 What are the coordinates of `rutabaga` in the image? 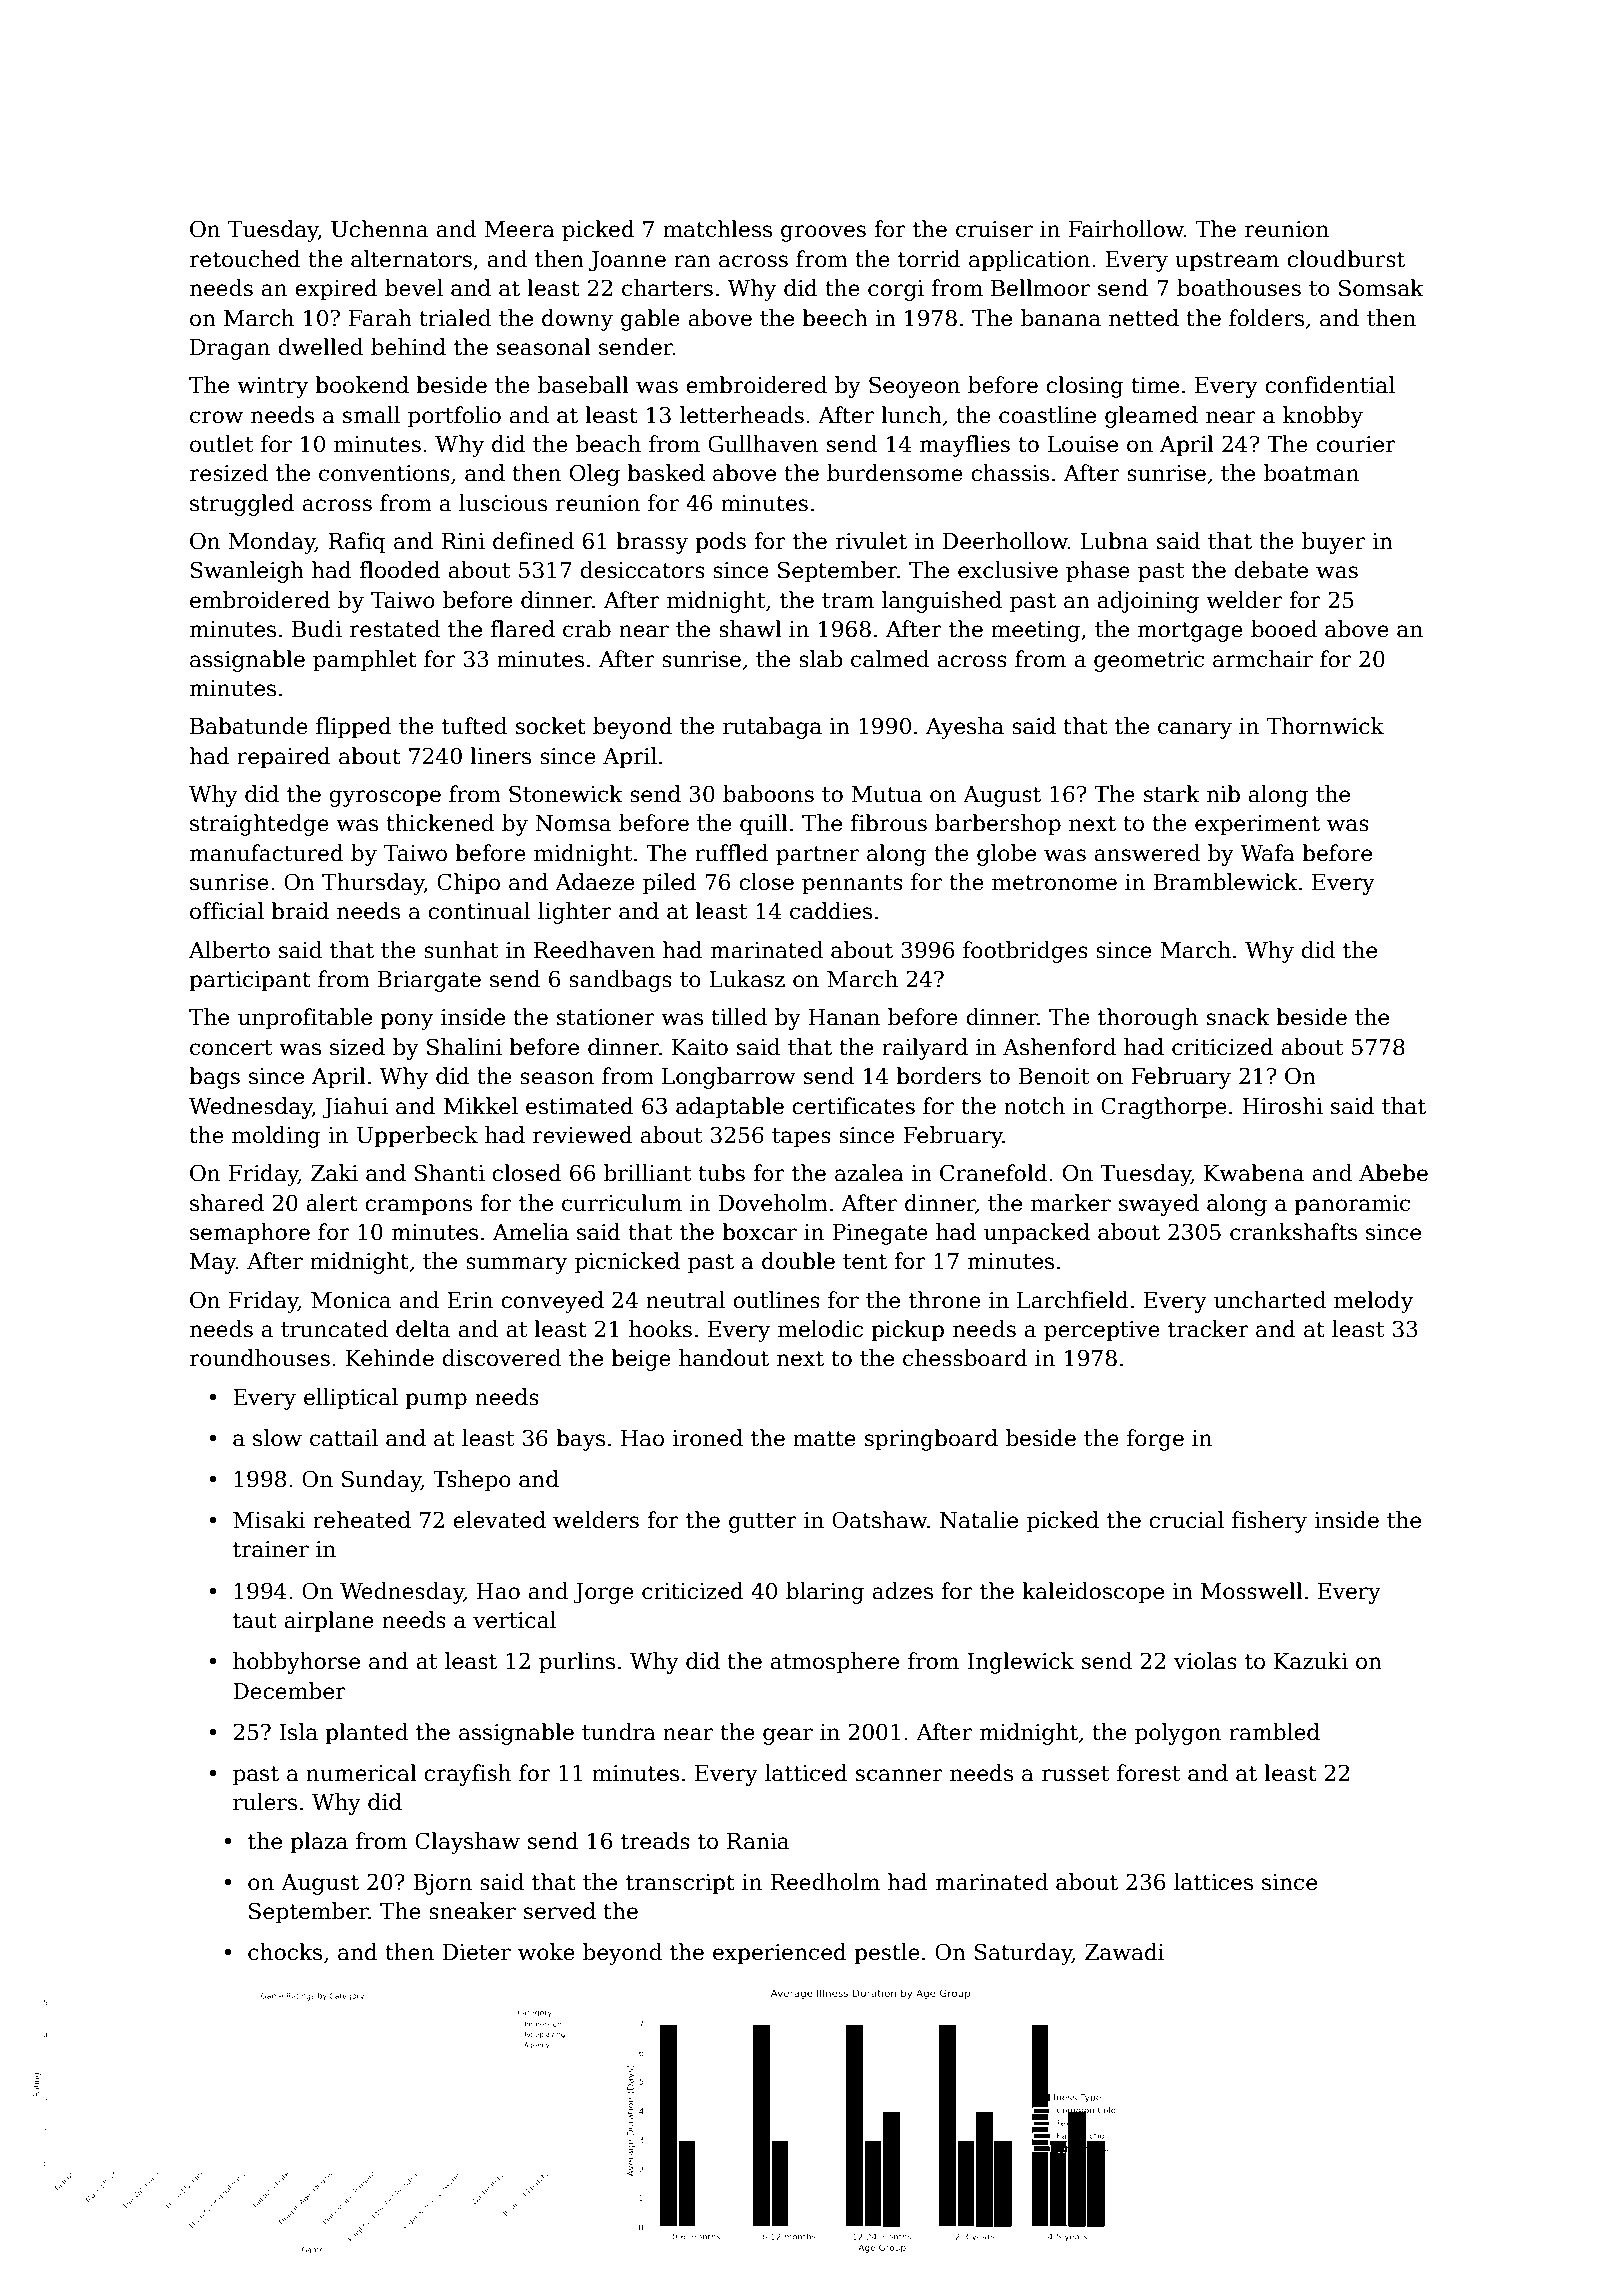 It's located at (772, 728).
